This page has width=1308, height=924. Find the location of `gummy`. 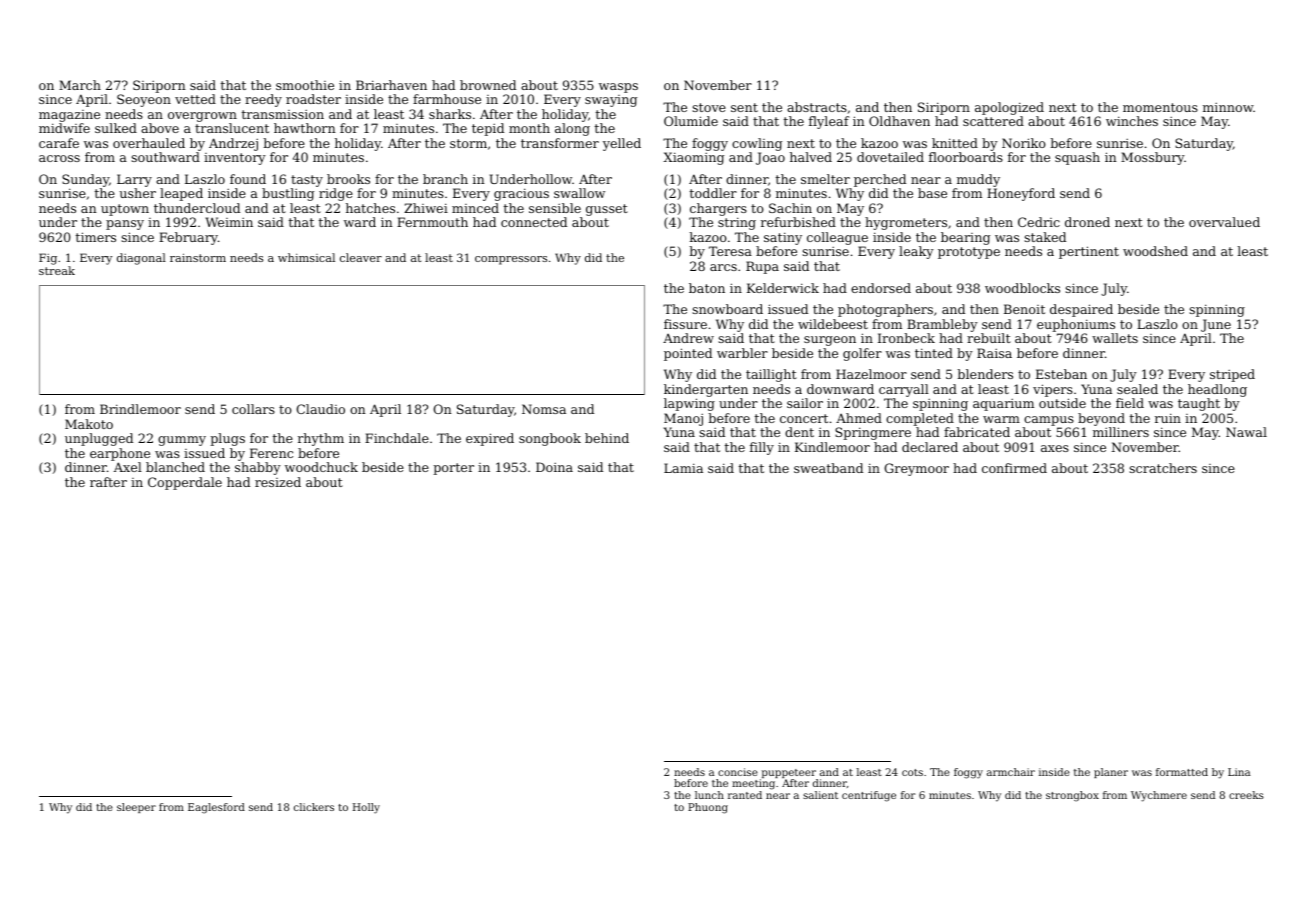

gummy is located at coordinates (182, 441).
